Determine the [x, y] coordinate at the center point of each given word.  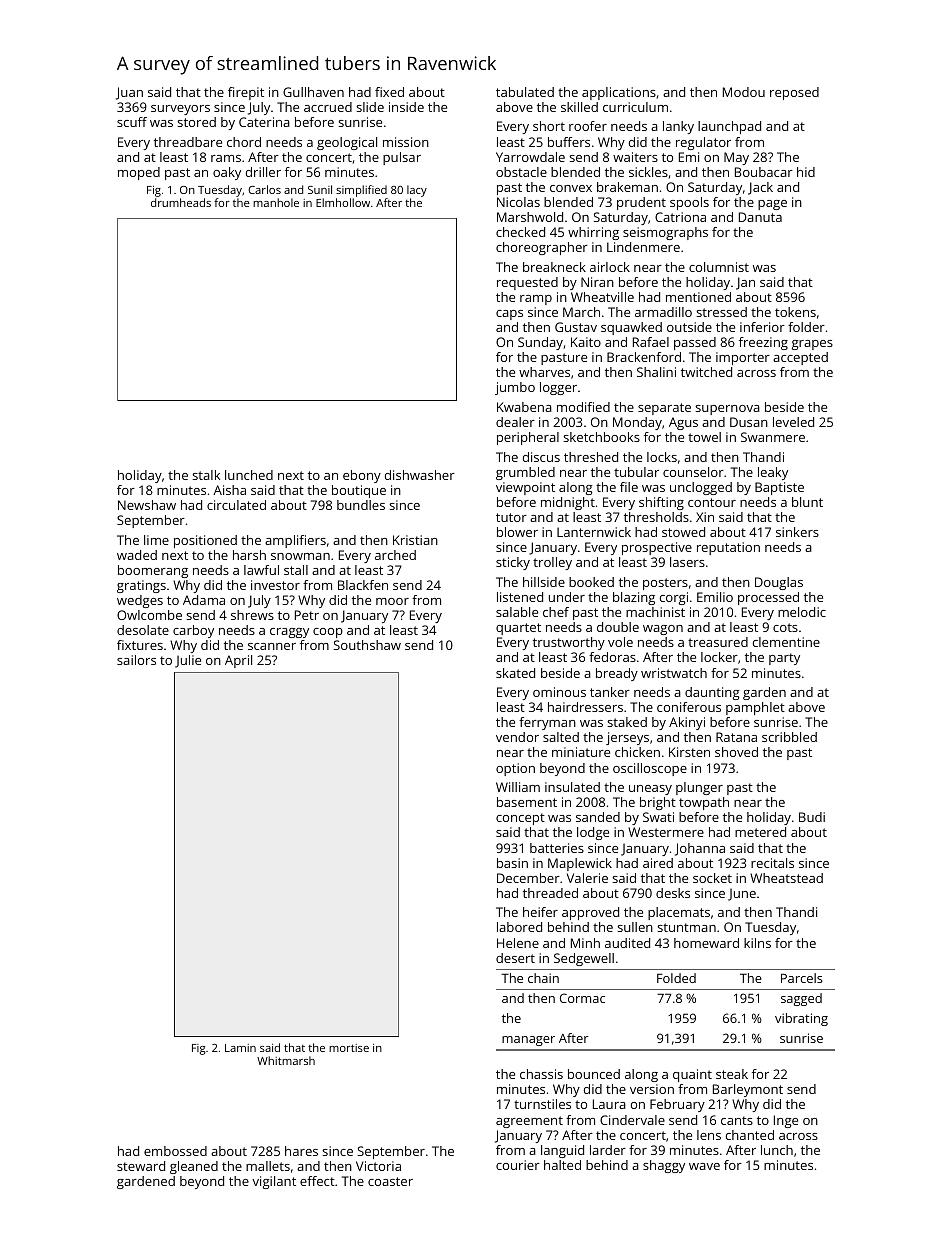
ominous [559, 692]
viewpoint [525, 488]
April [238, 661]
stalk [206, 475]
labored [519, 927]
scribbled [789, 737]
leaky [773, 473]
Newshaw [147, 505]
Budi [812, 817]
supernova [728, 410]
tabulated [525, 92]
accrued [328, 107]
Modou [744, 92]
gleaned [194, 1167]
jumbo [515, 388]
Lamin [240, 1048]
